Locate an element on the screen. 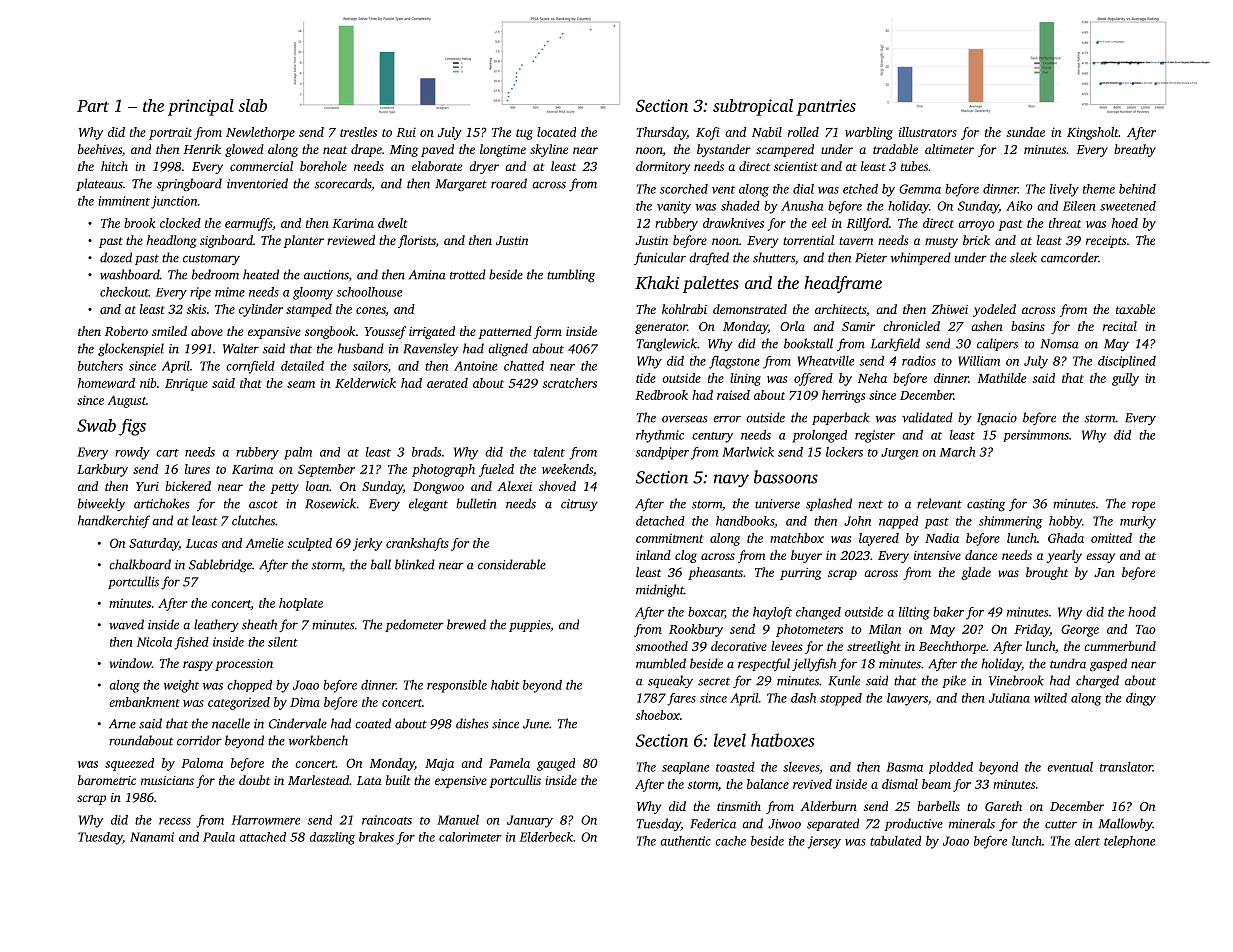  persimmons is located at coordinates (1036, 436).
